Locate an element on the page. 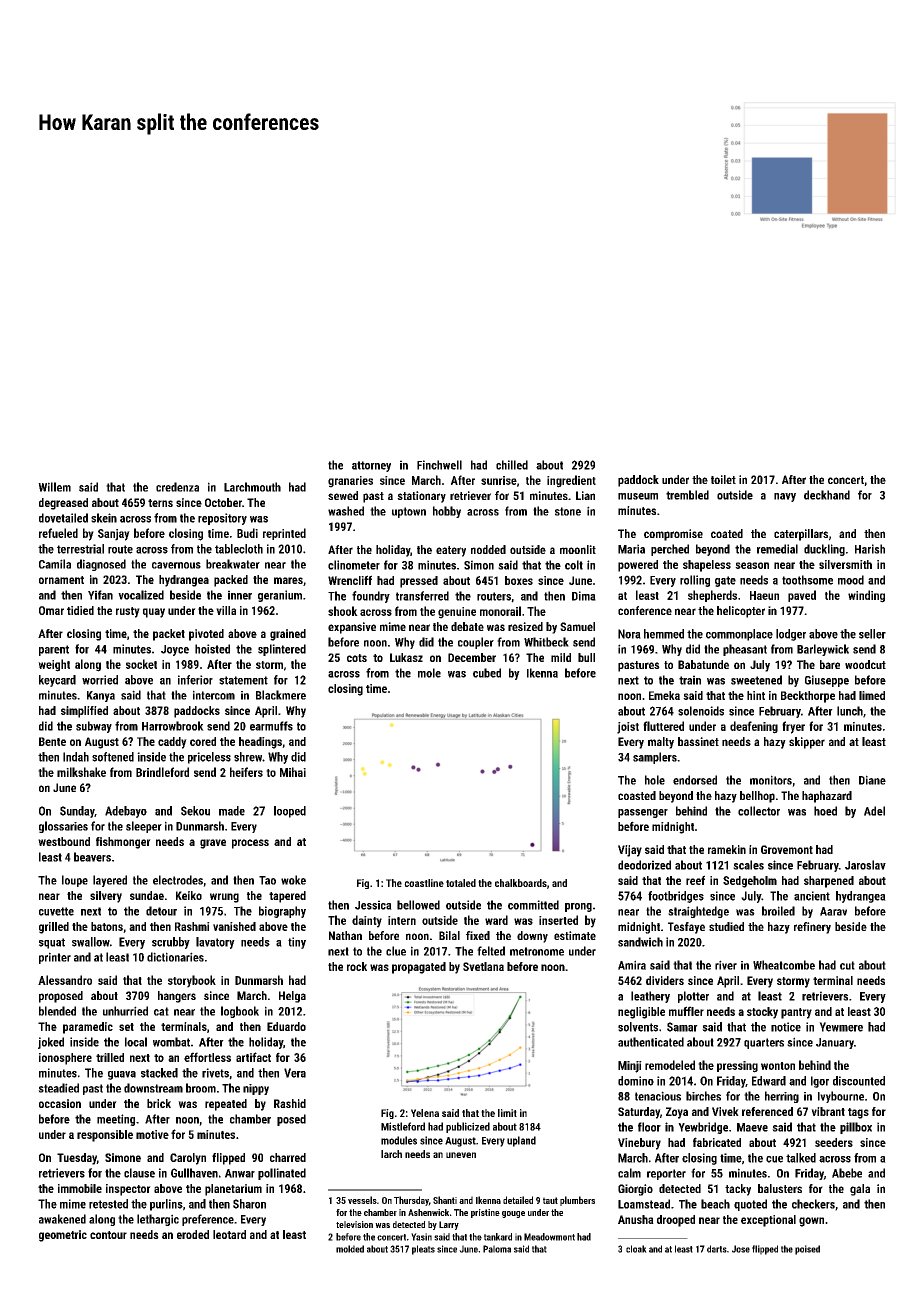 Image resolution: width=924 pixels, height=1308 pixels. Harish is located at coordinates (870, 549).
